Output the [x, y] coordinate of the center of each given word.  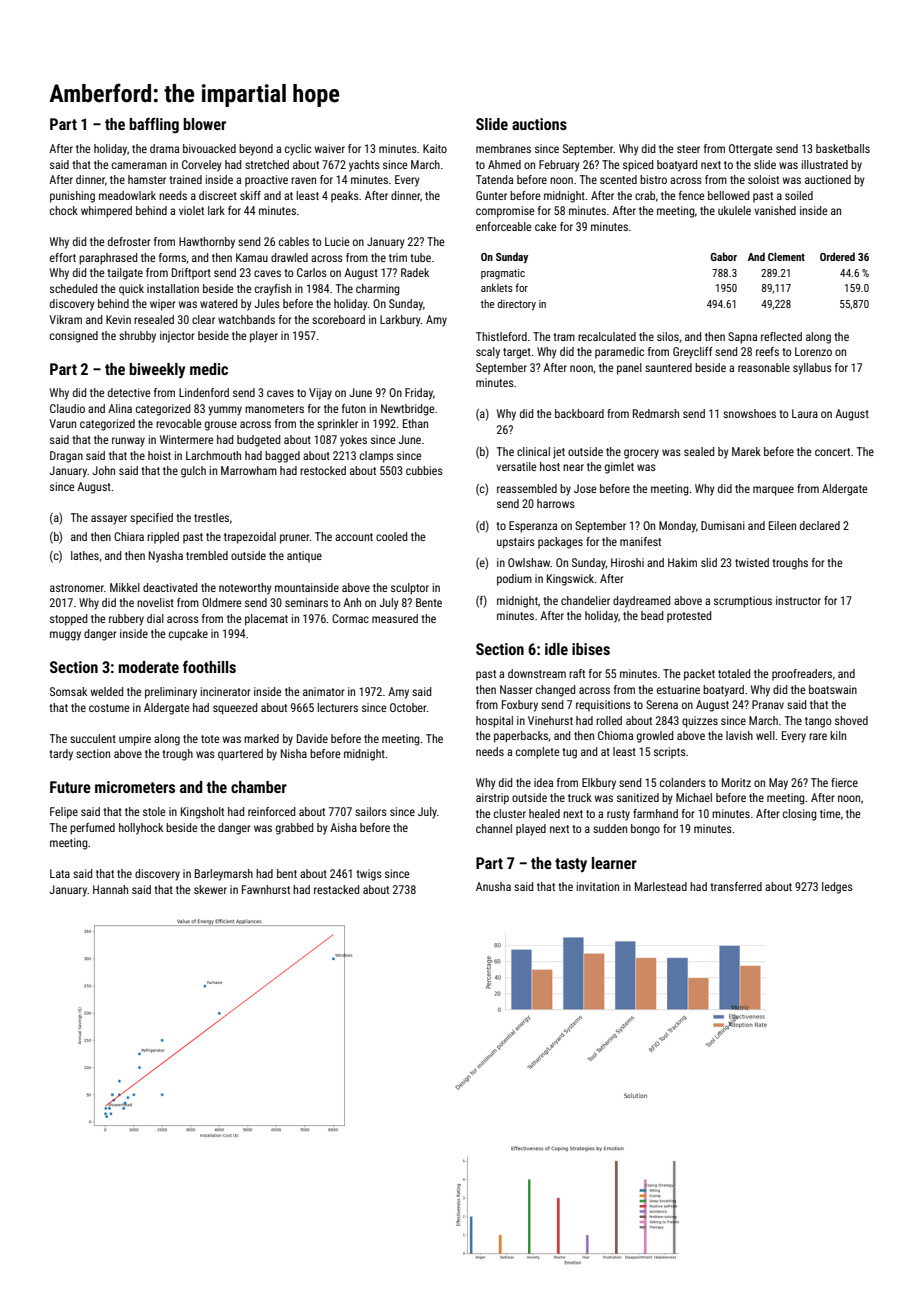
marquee [773, 491]
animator [324, 691]
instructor [798, 600]
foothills [209, 666]
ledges [837, 888]
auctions [539, 124]
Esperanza [533, 527]
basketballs [843, 148]
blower [204, 124]
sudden [610, 828]
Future [70, 787]
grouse [221, 426]
